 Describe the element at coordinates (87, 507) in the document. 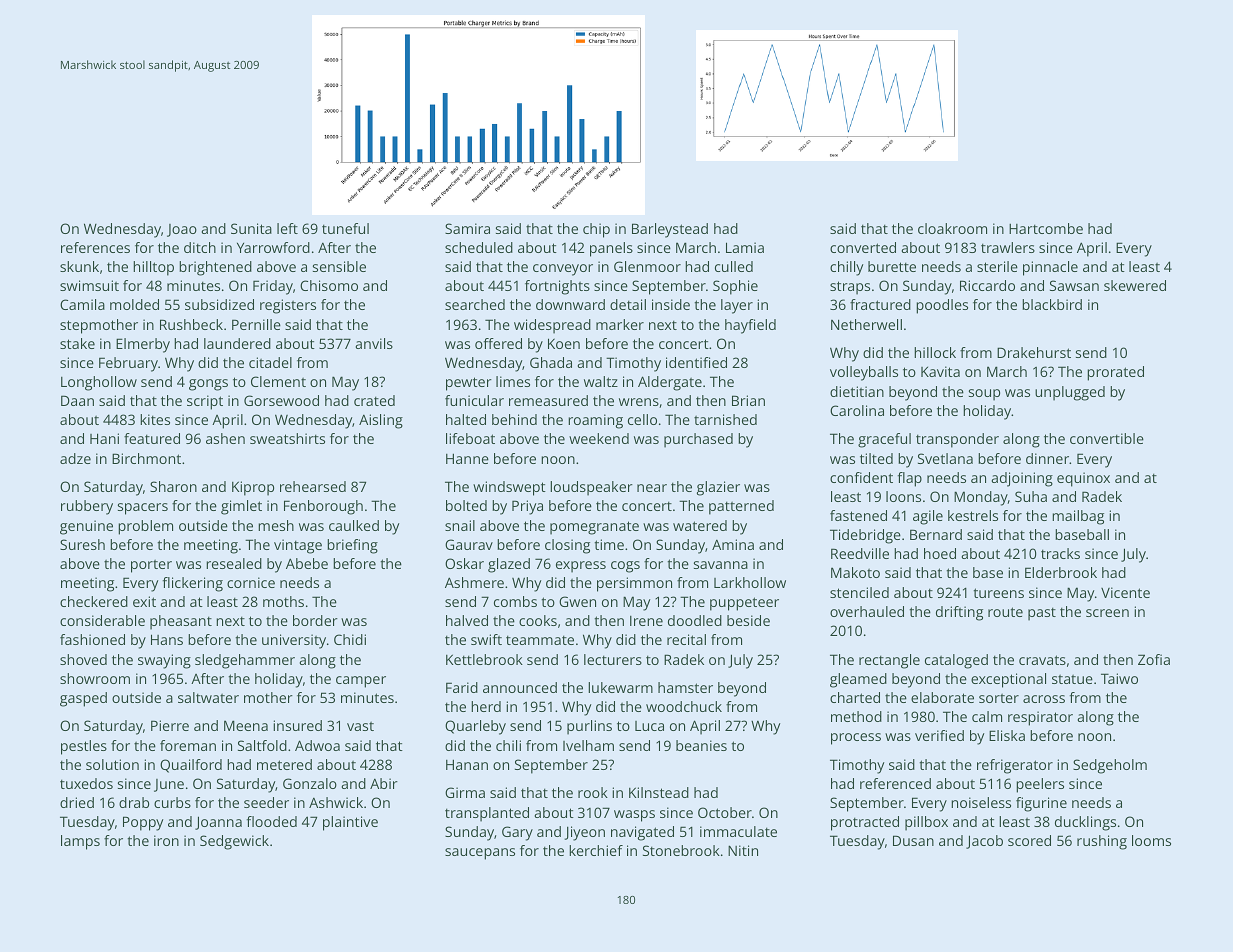

I see `rubbery` at that location.
